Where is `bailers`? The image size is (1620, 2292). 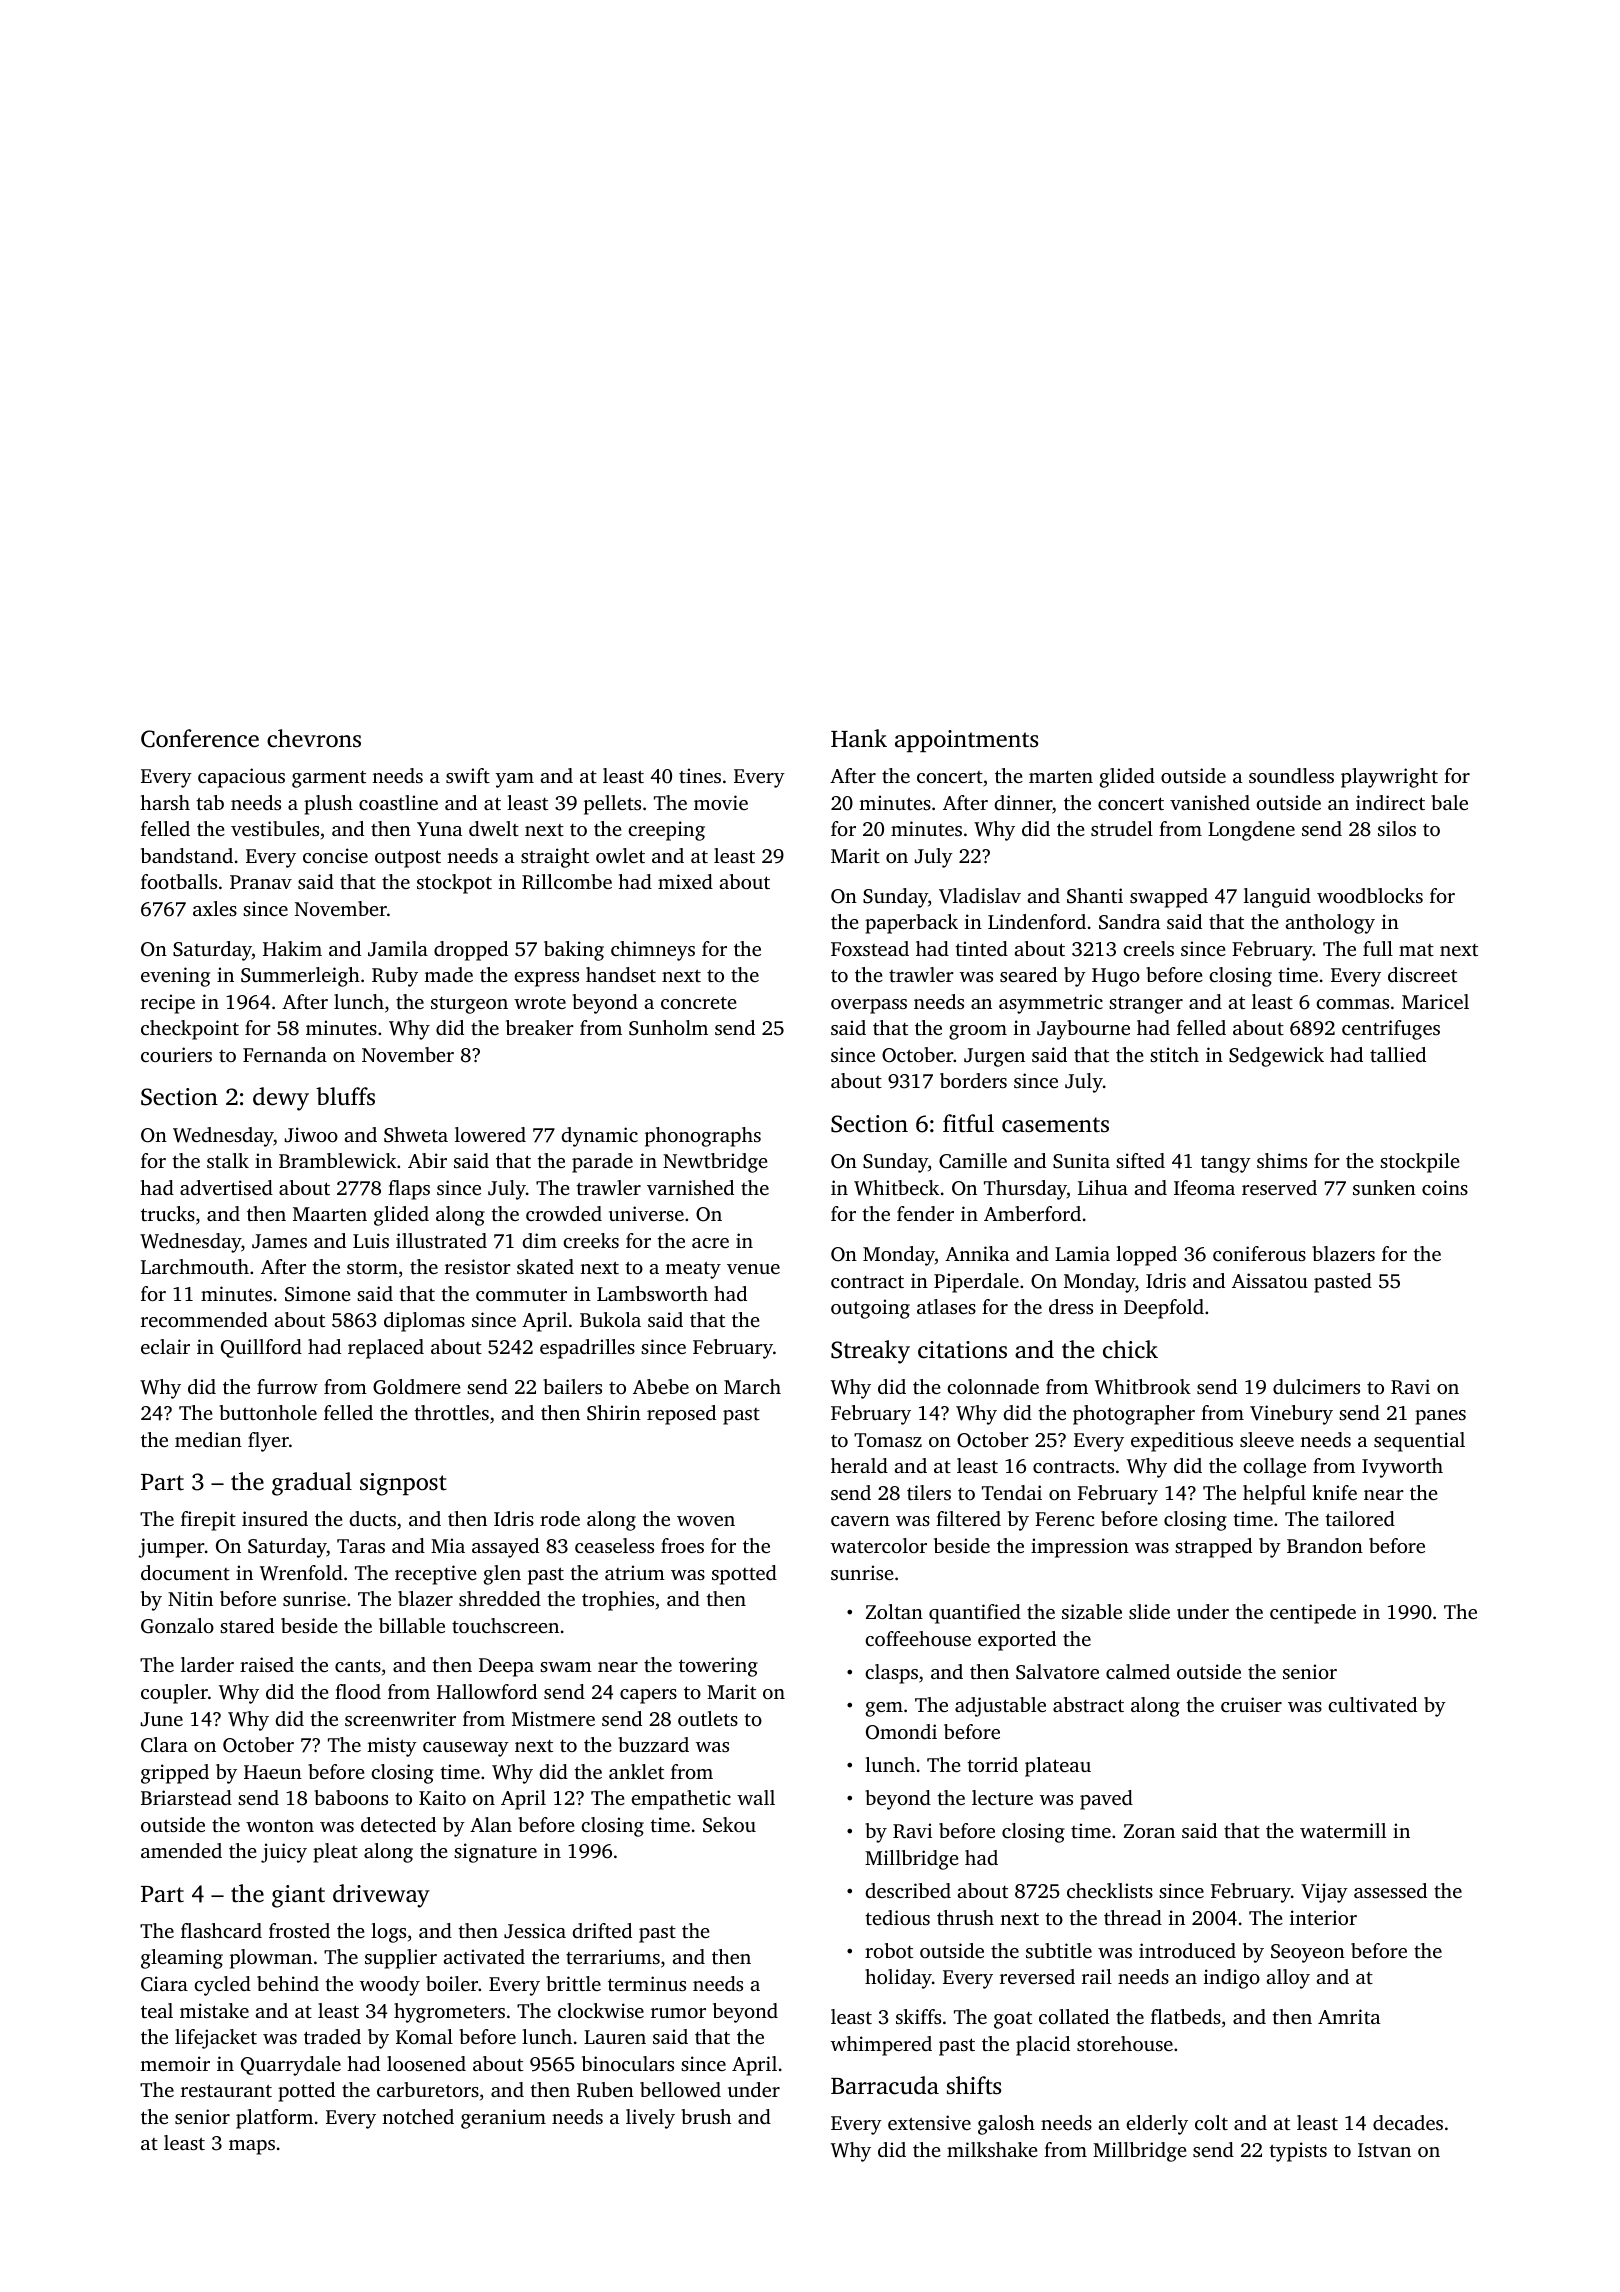 bailers is located at coordinates (572, 1386).
